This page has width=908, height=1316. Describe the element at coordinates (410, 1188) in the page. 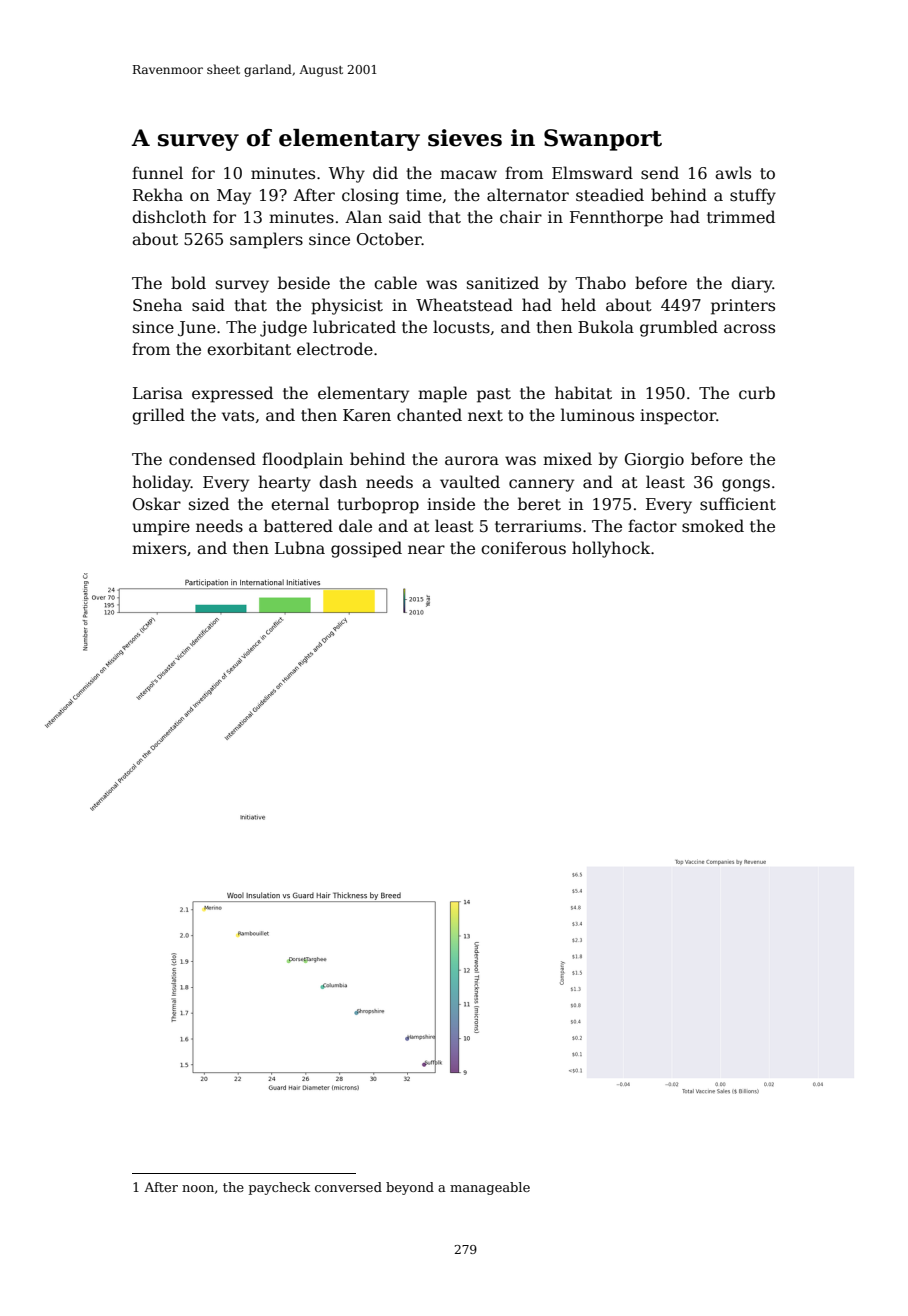

I see `beyond` at that location.
